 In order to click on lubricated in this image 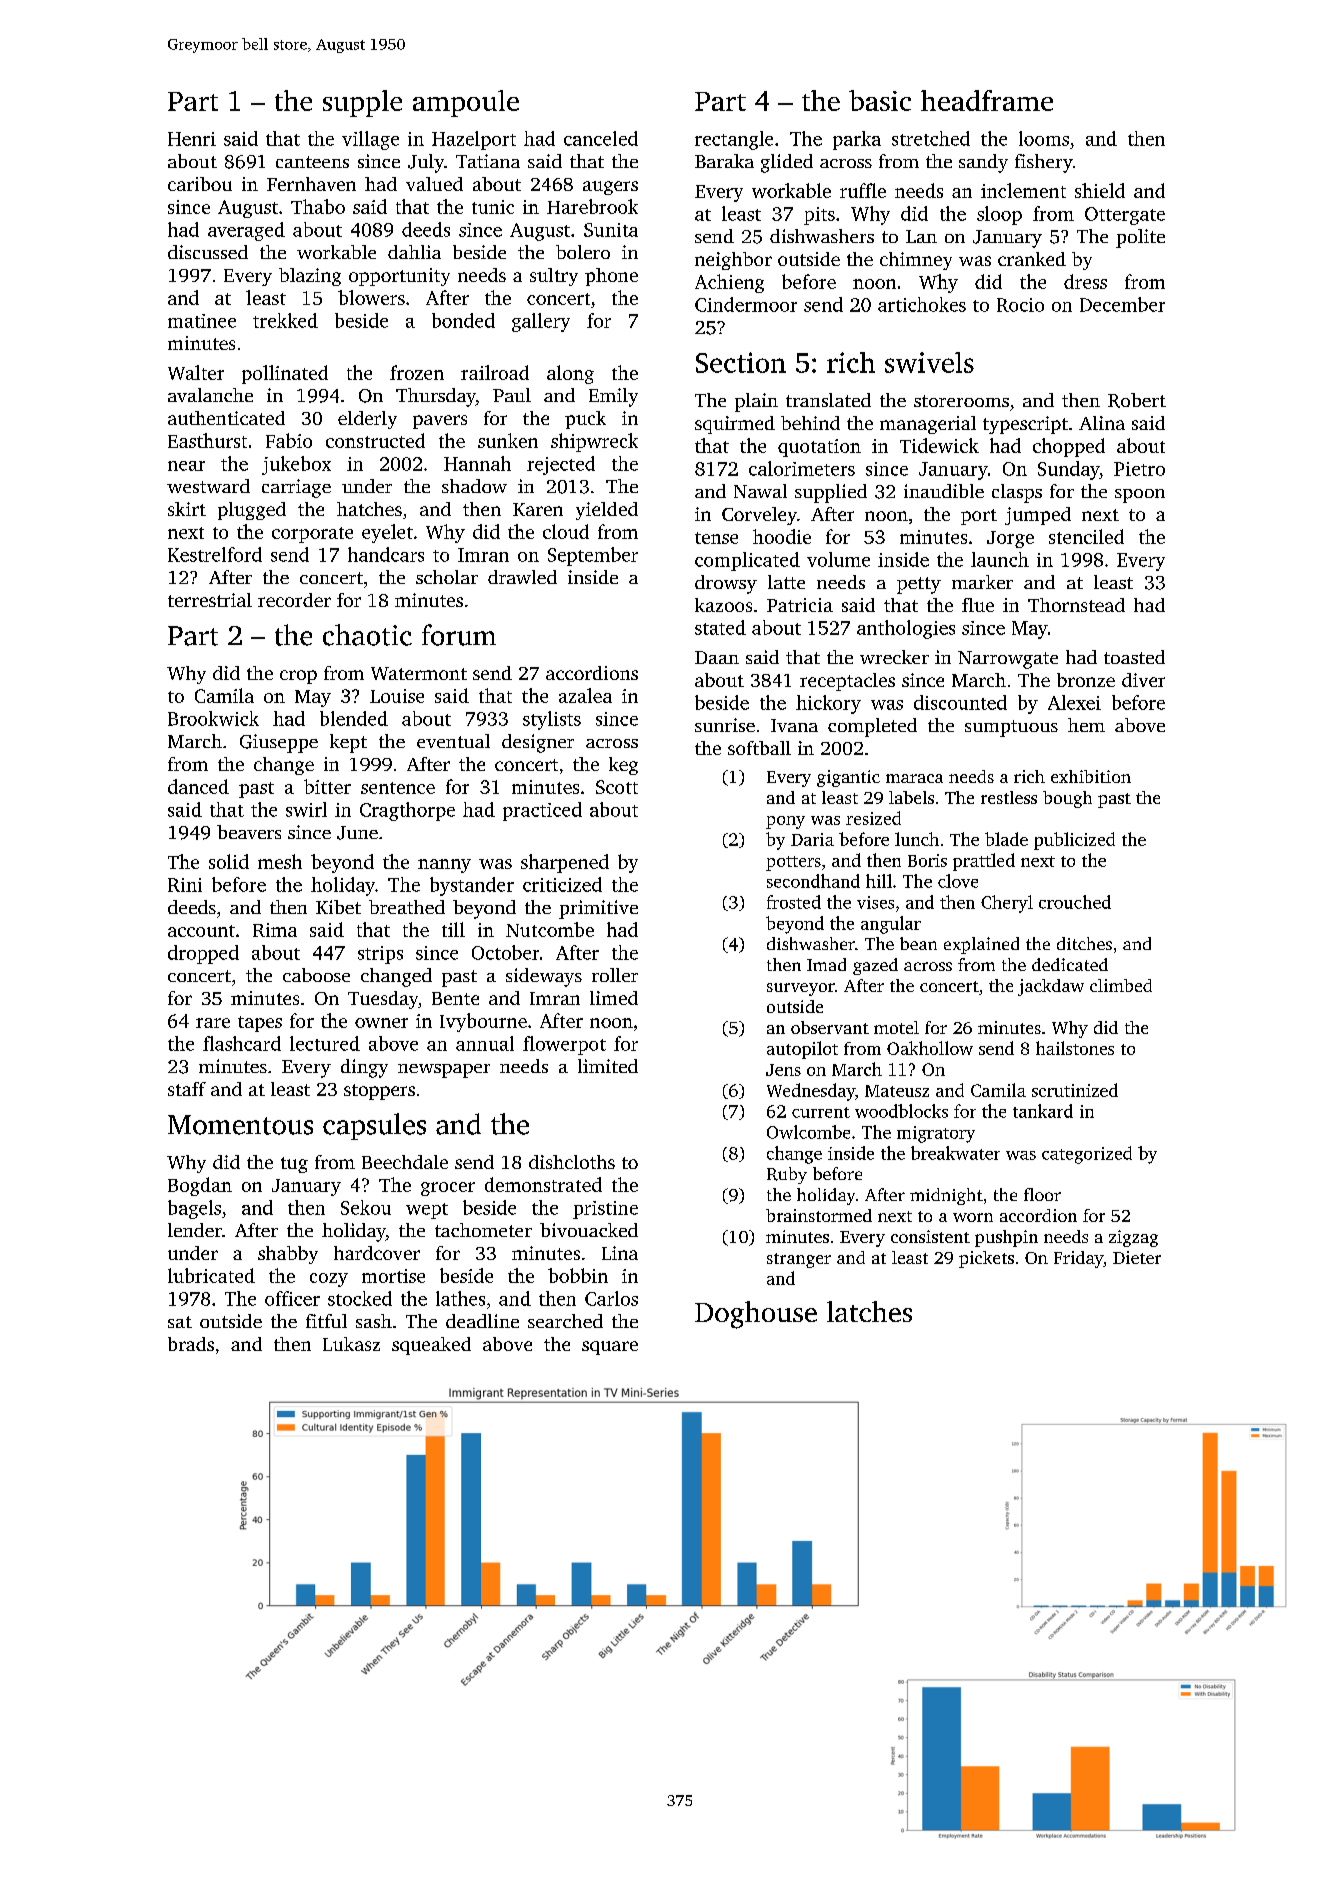, I will do `click(211, 1275)`.
